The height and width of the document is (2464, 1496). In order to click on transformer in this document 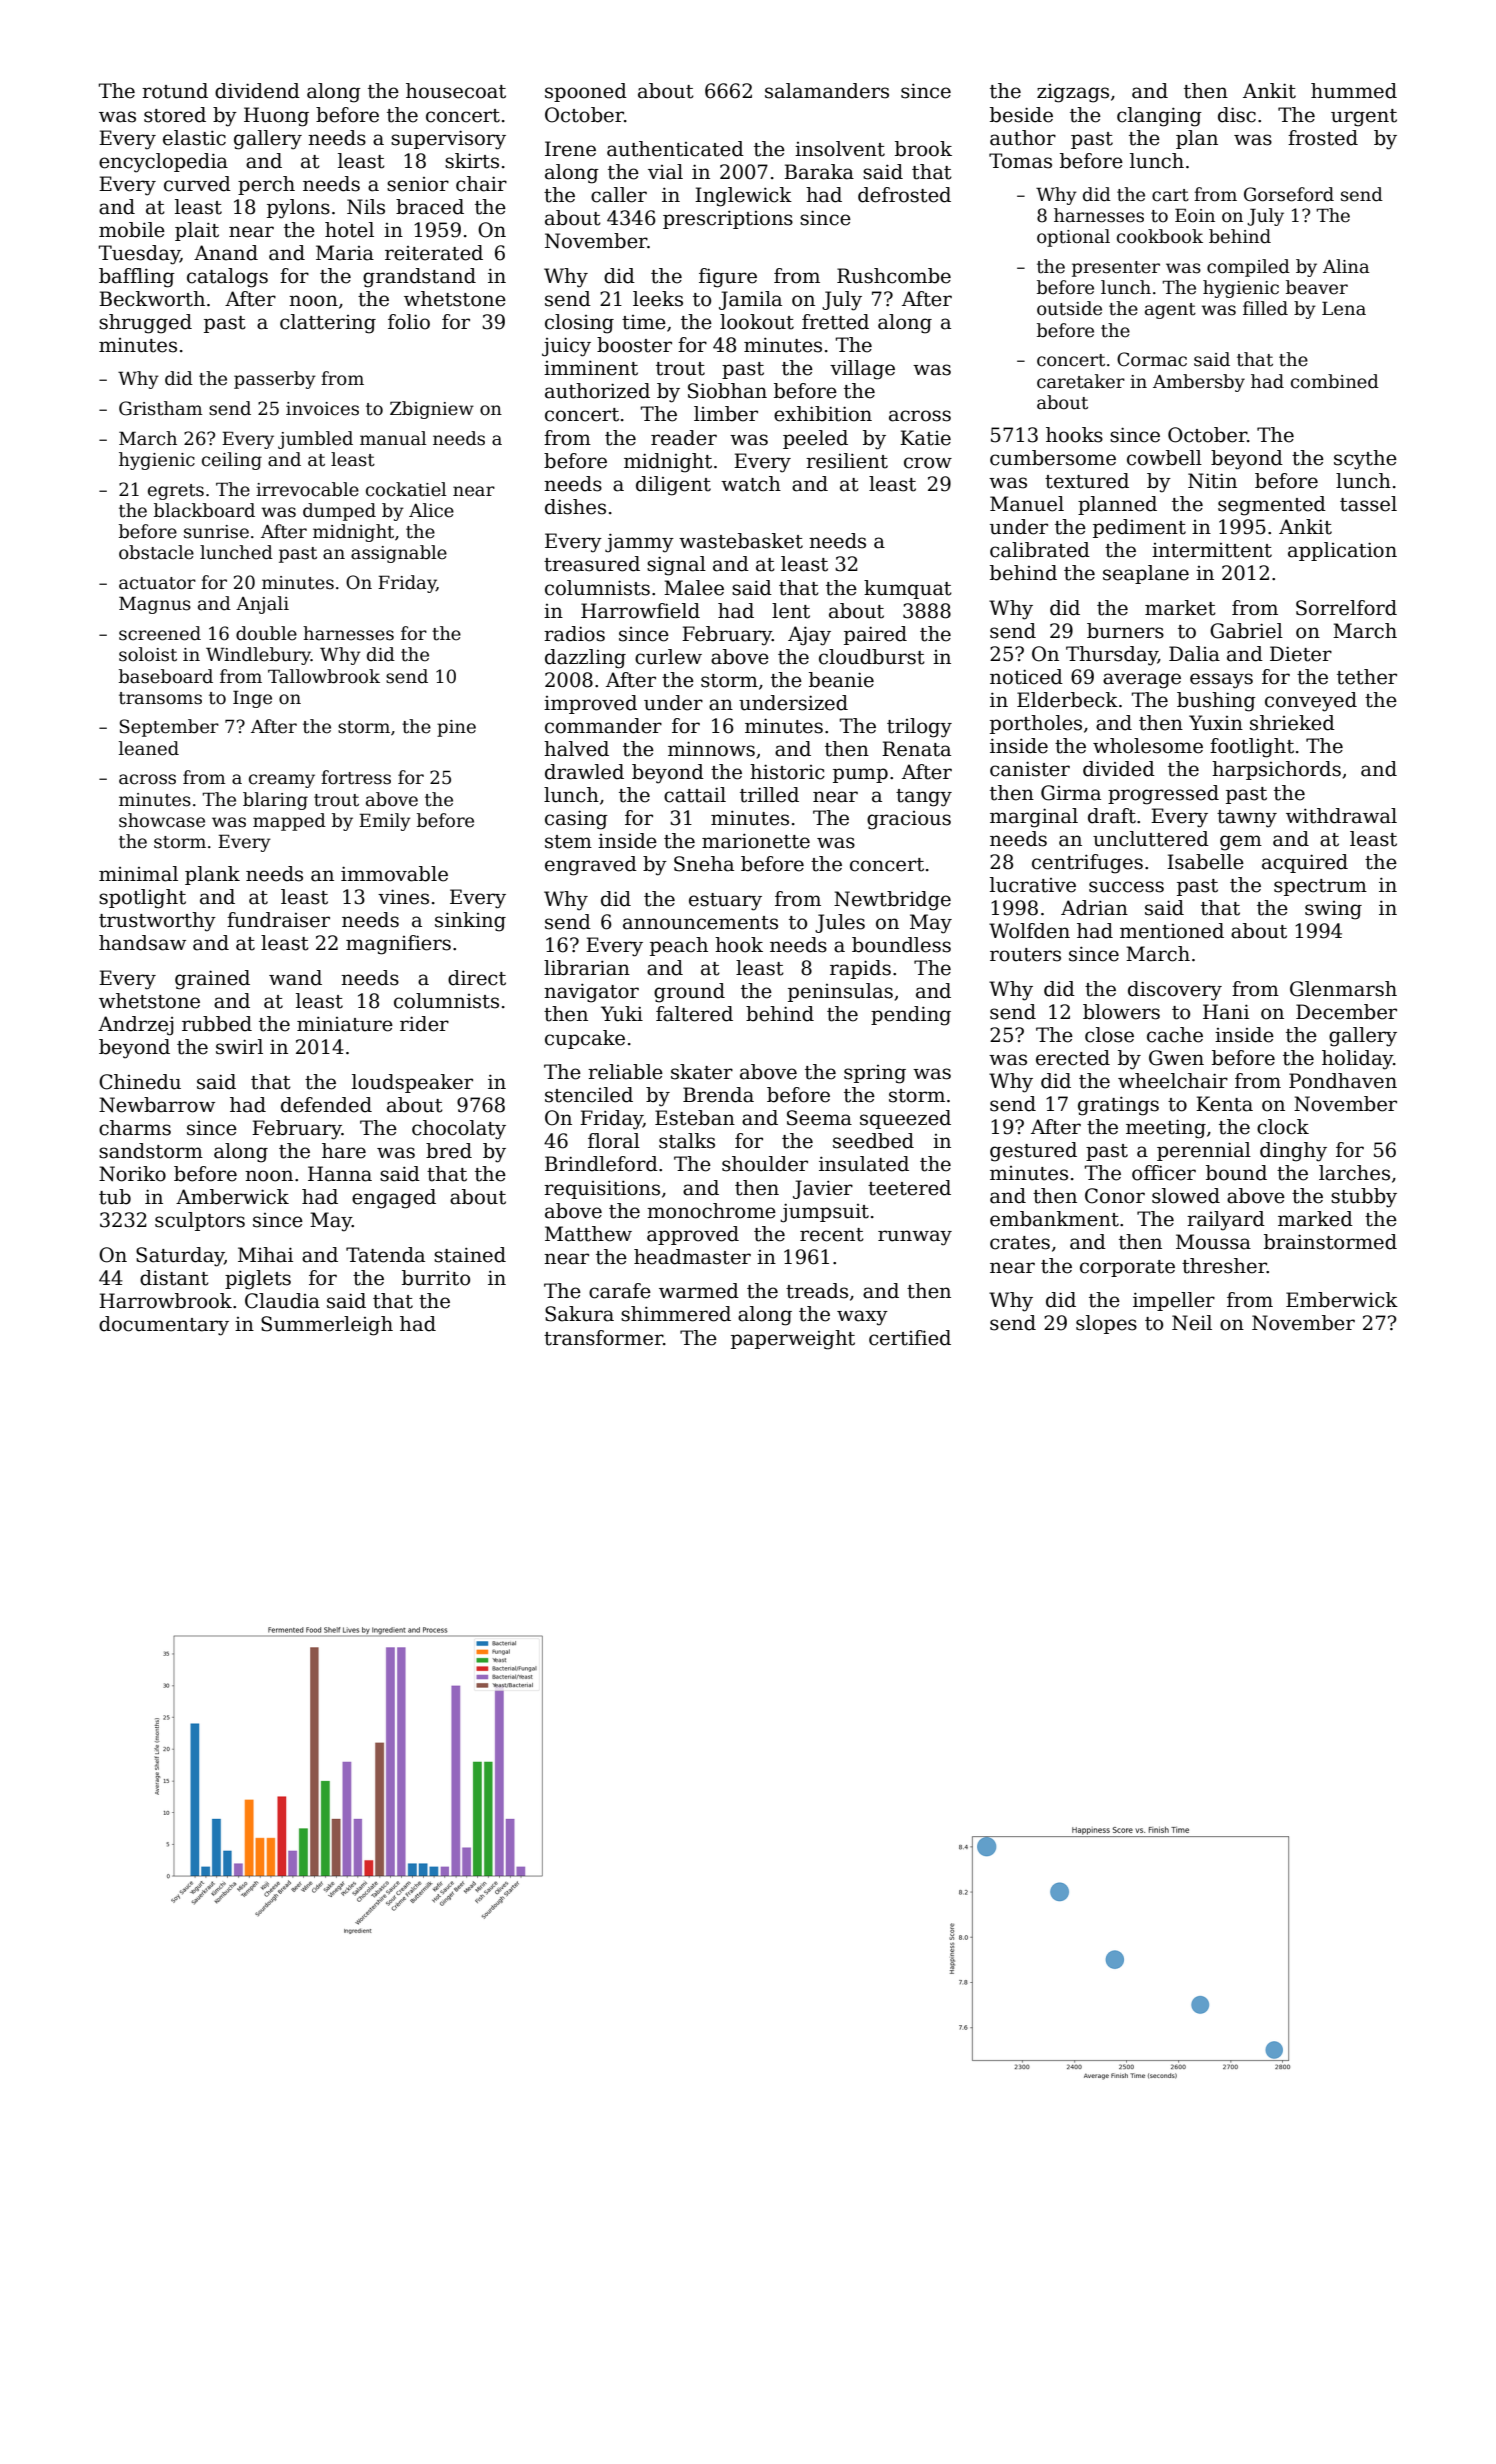, I will do `click(603, 1338)`.
